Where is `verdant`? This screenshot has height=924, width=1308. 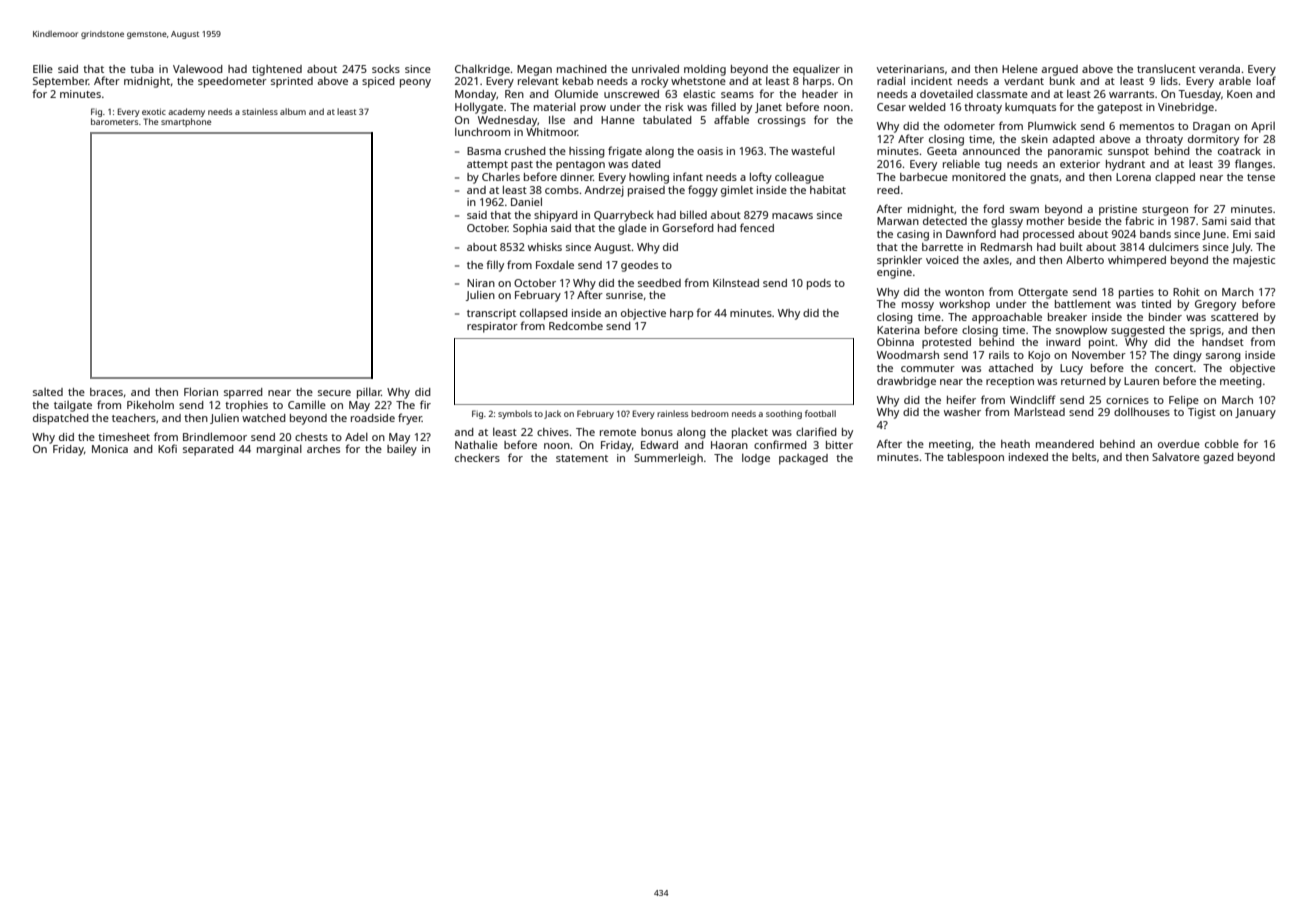 verdant is located at coordinates (1024, 81).
